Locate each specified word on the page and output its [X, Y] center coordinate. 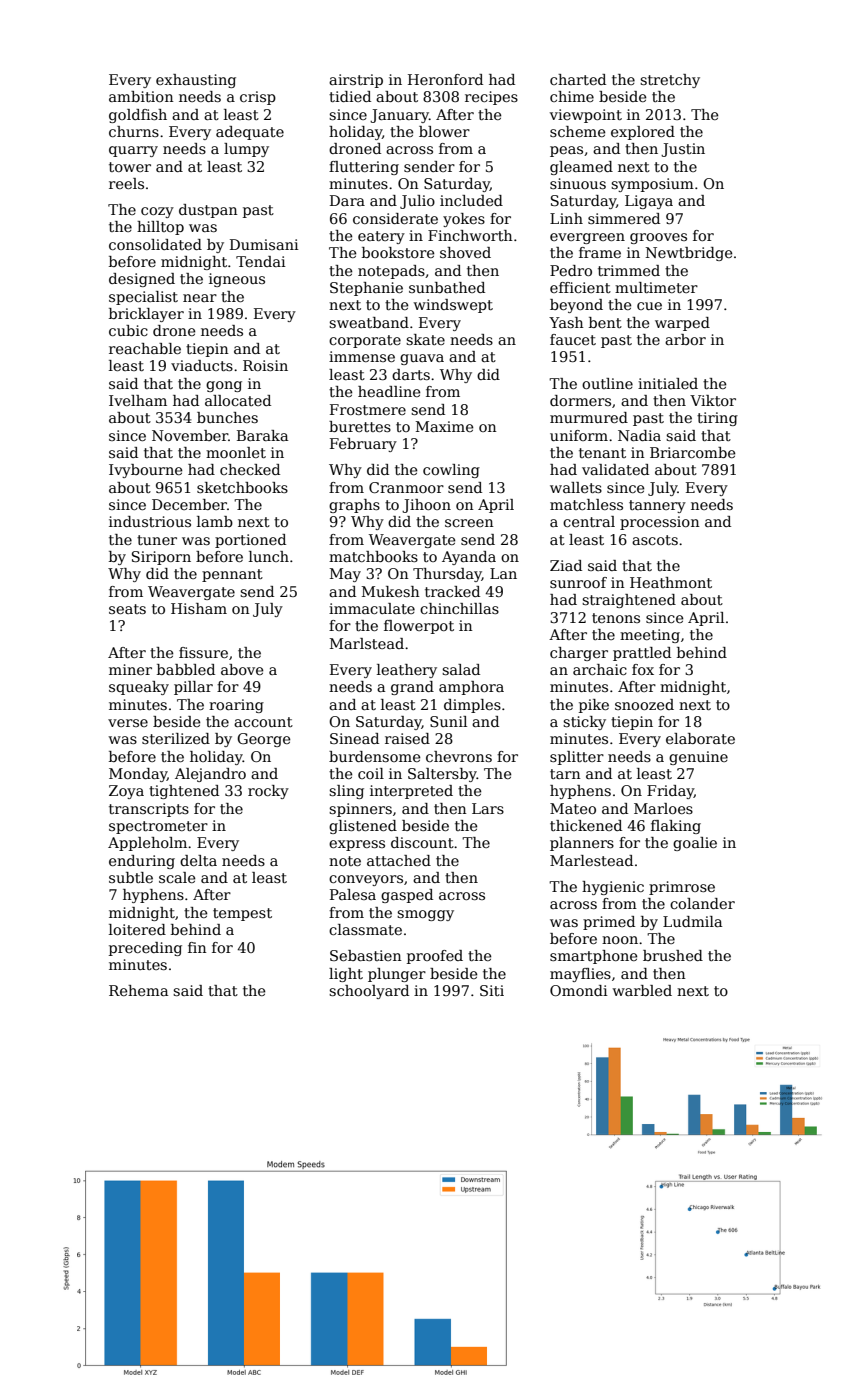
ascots [655, 540]
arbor [685, 339]
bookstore [398, 252]
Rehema [138, 990]
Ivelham [138, 400]
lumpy [246, 150]
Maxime [444, 426]
